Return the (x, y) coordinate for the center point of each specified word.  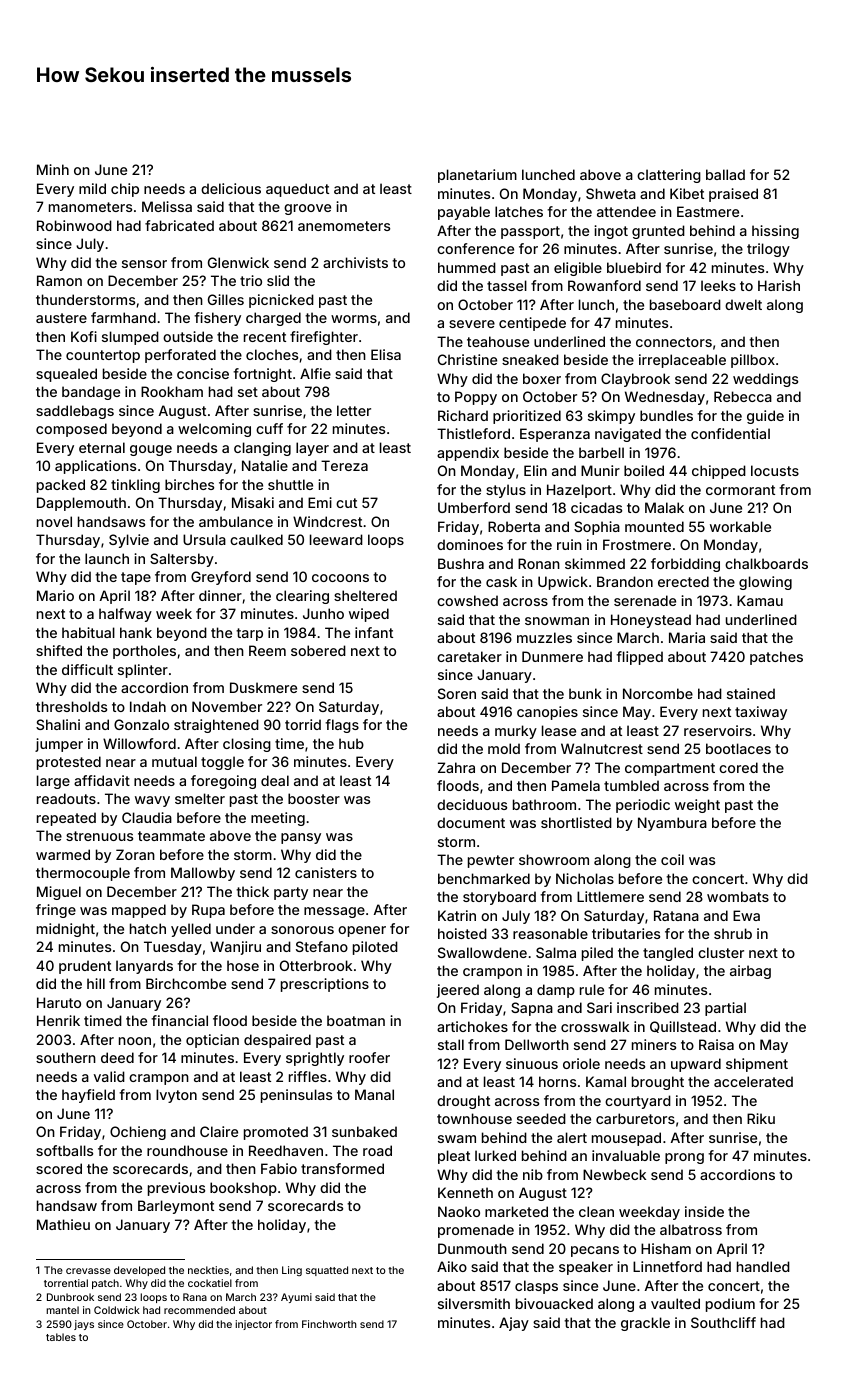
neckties (208, 1270)
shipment (757, 1065)
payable (464, 213)
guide (765, 417)
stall (451, 1044)
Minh (53, 169)
